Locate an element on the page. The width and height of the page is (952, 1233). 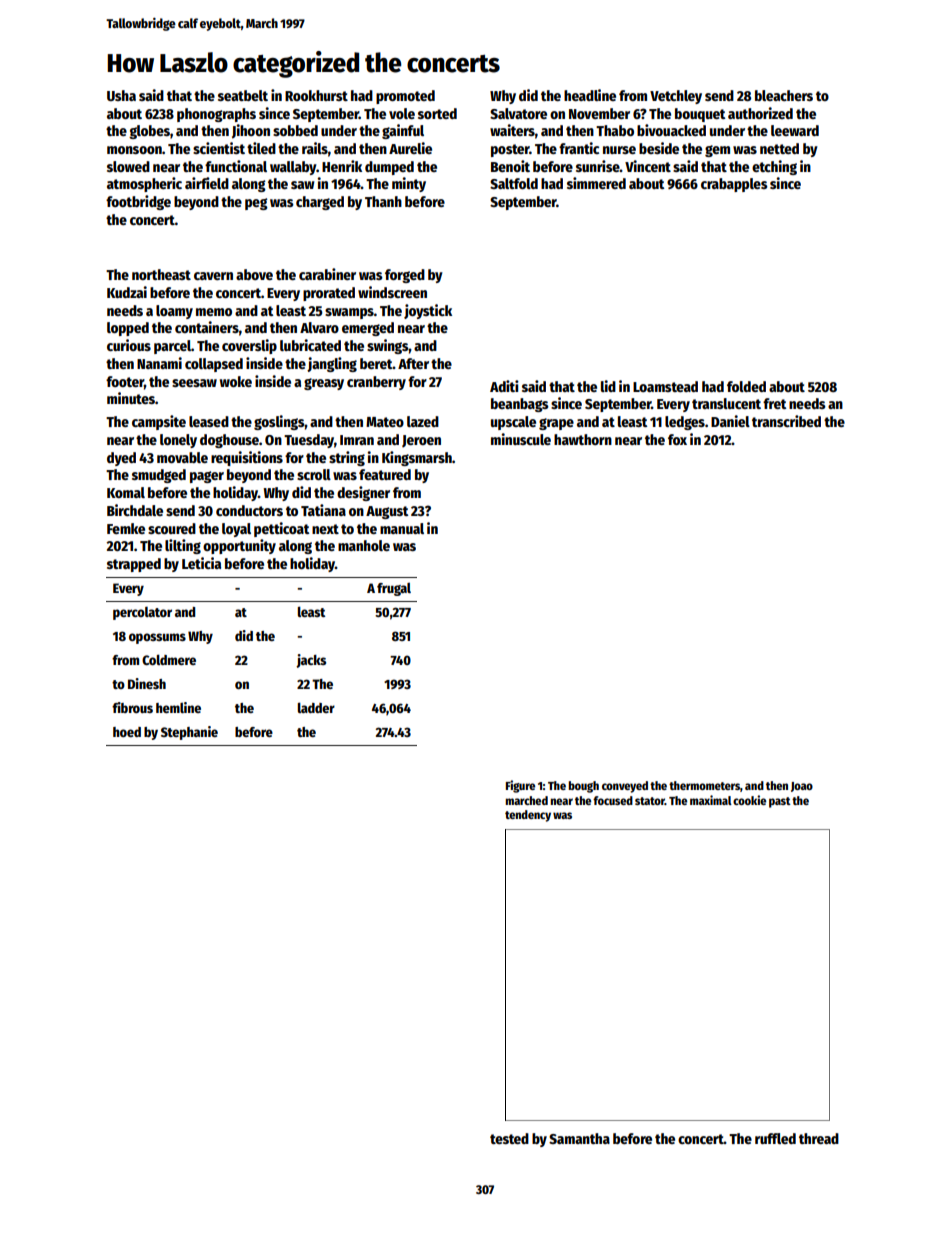
leased is located at coordinates (209, 421).
